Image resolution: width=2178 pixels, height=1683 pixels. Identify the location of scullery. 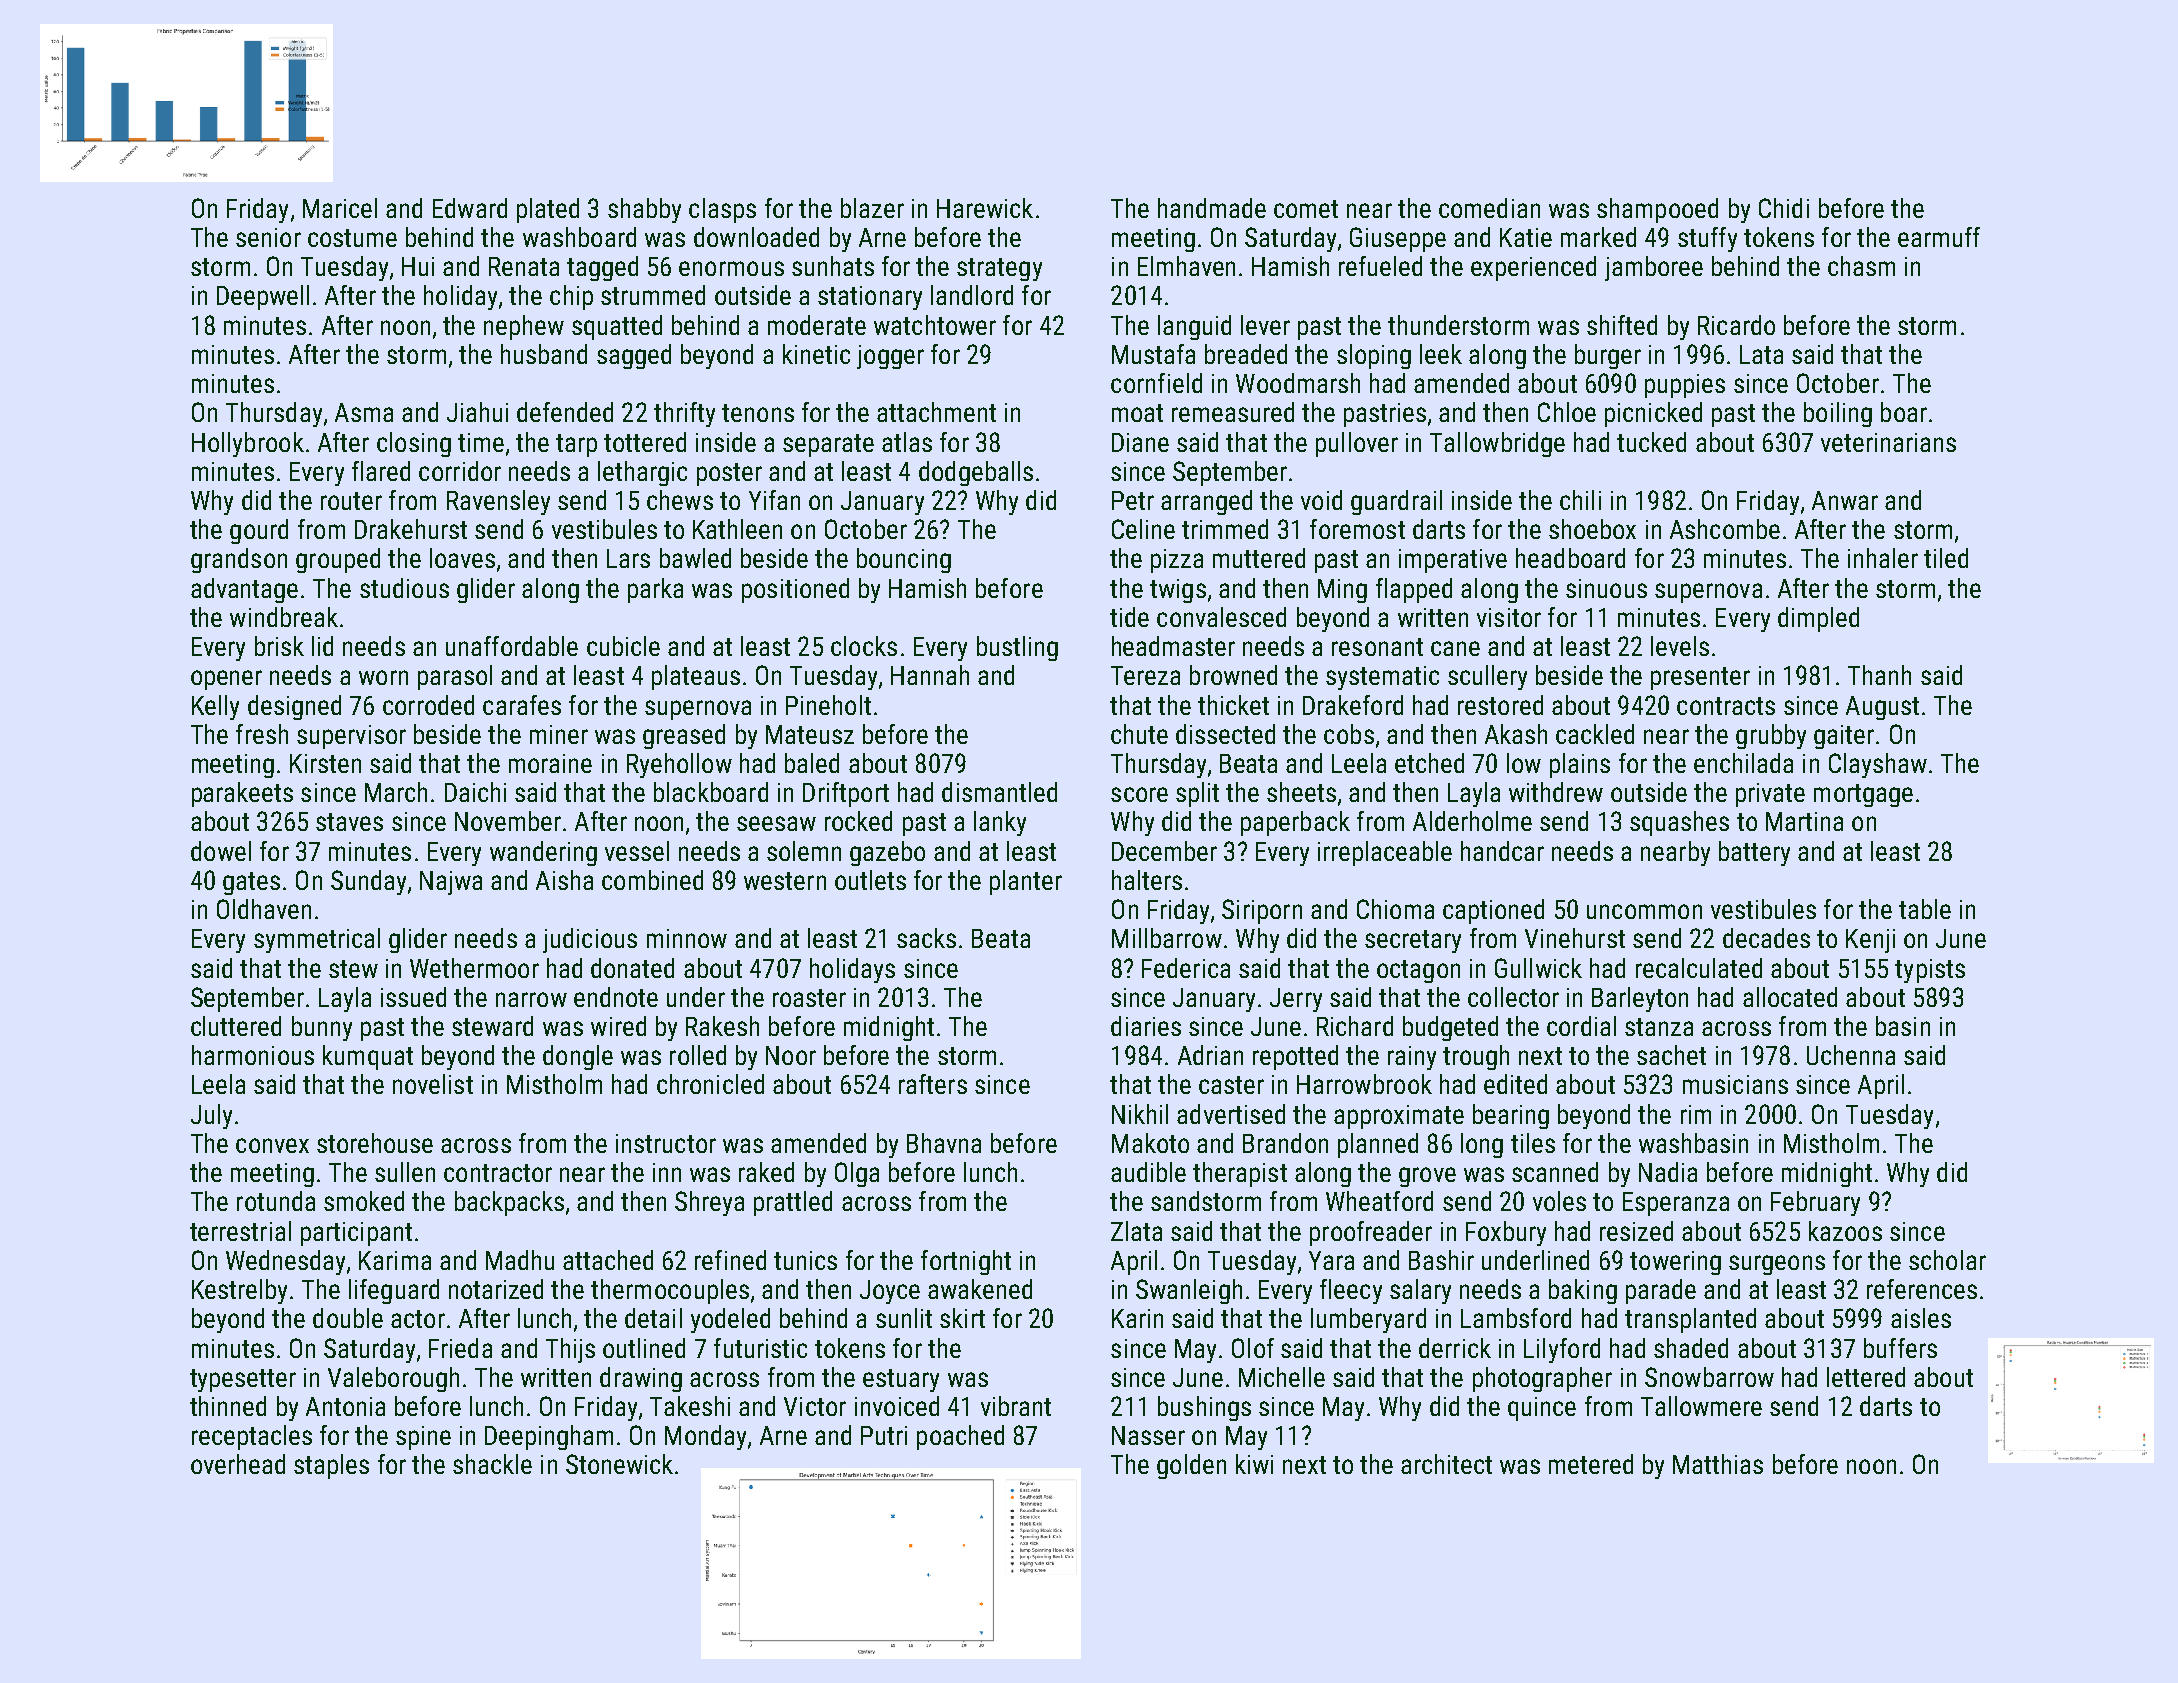
(1487, 677).
